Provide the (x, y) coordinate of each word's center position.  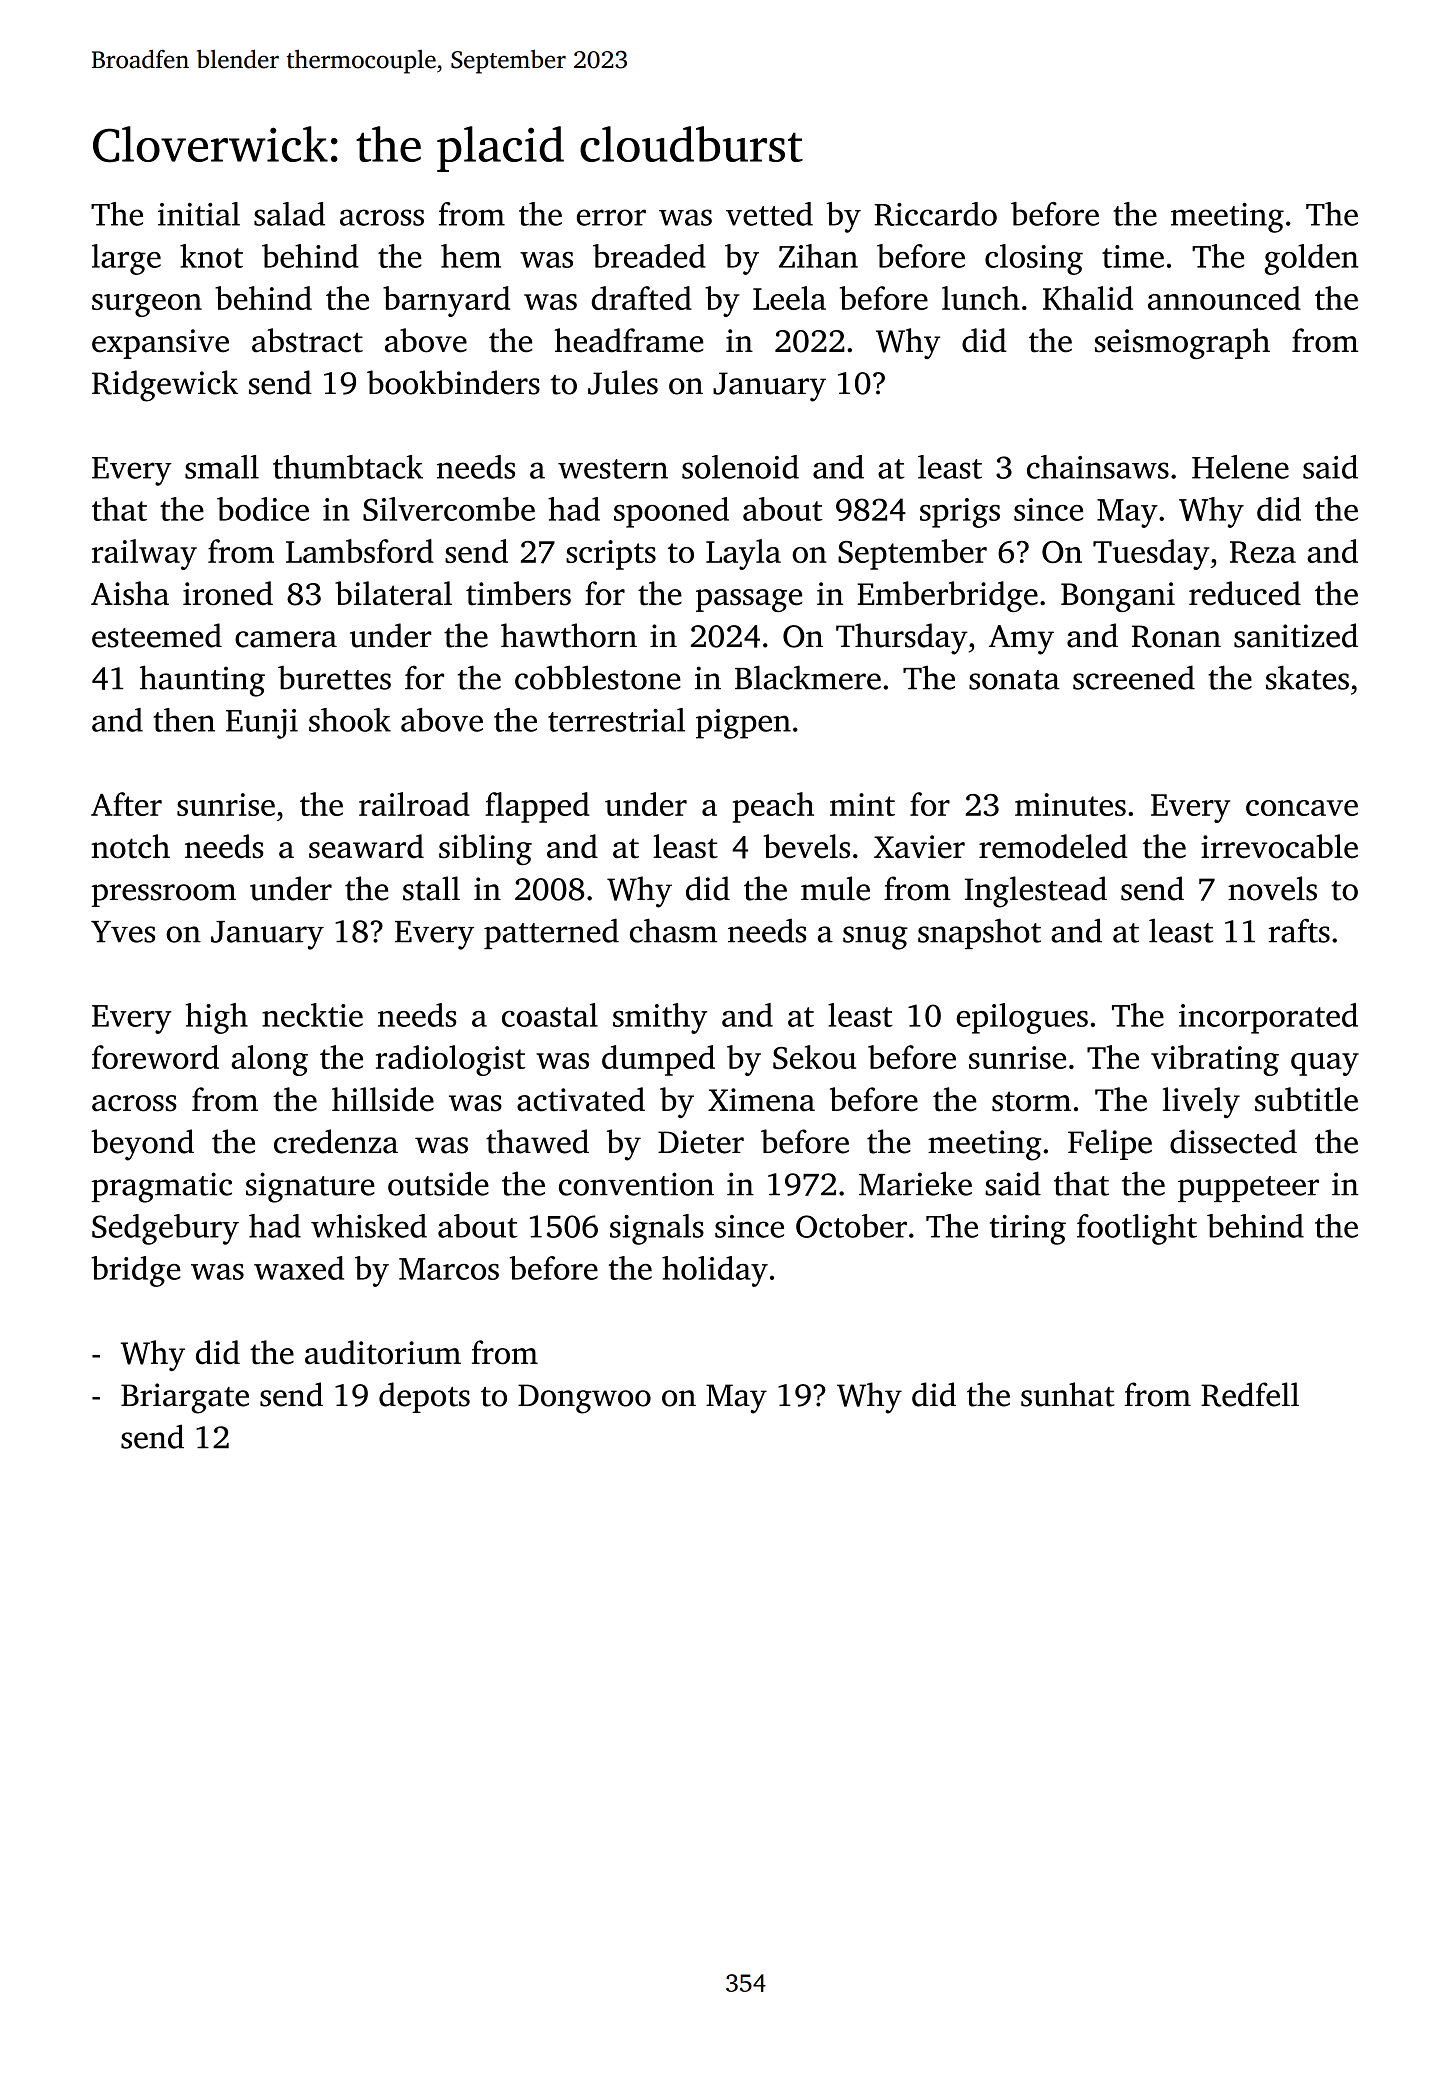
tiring (1028, 1230)
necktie (312, 1015)
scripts (611, 555)
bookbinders (453, 382)
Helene (1240, 467)
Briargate (185, 1398)
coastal (550, 1015)
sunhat (1068, 1394)
